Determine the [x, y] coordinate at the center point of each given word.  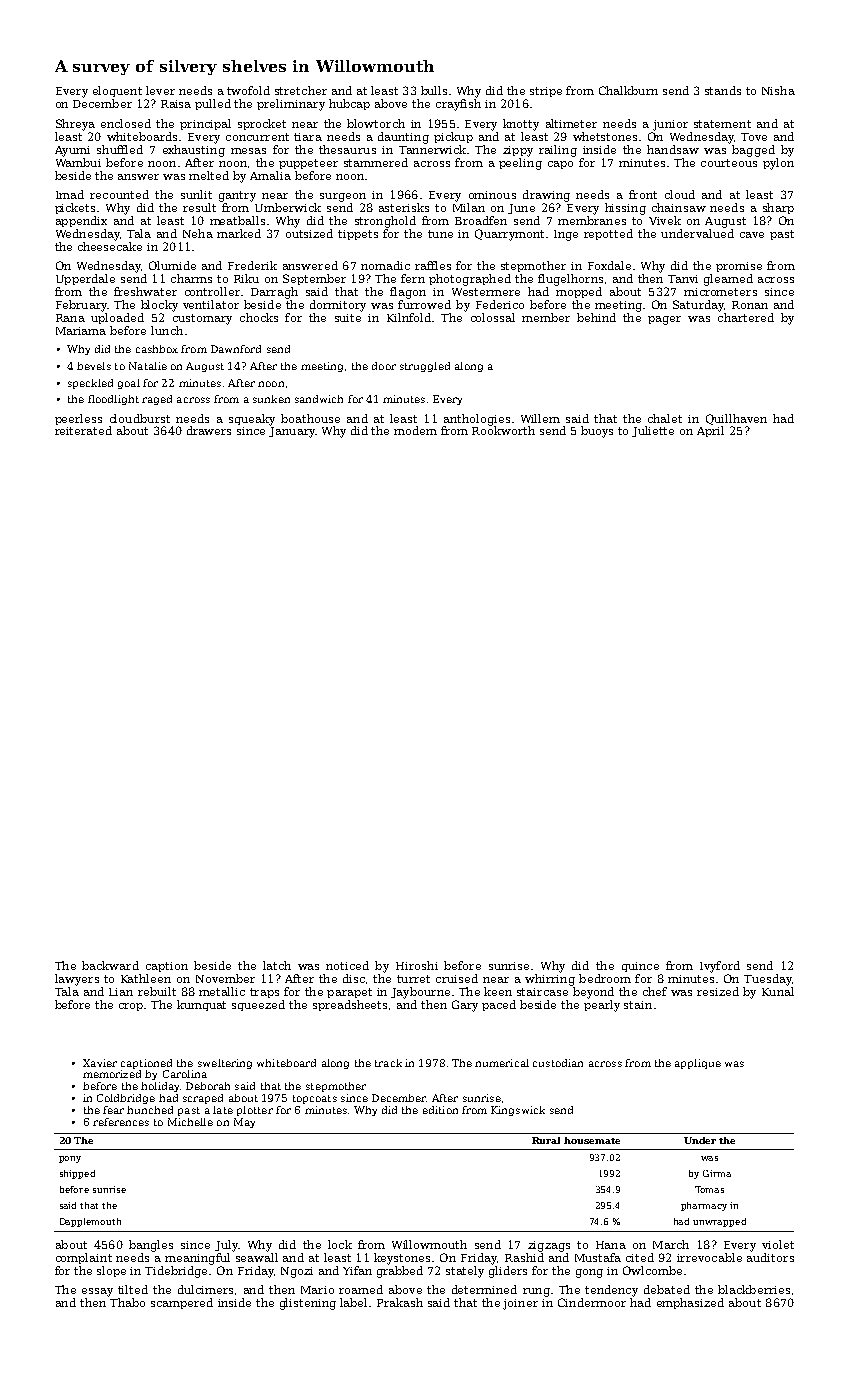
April [710, 431]
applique [698, 1064]
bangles [151, 1246]
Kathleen [146, 978]
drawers [209, 430]
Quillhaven [736, 419]
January [292, 432]
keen [498, 991]
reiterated [83, 430]
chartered [746, 317]
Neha [198, 233]
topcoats [315, 1099]
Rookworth [503, 430]
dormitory [338, 306]
